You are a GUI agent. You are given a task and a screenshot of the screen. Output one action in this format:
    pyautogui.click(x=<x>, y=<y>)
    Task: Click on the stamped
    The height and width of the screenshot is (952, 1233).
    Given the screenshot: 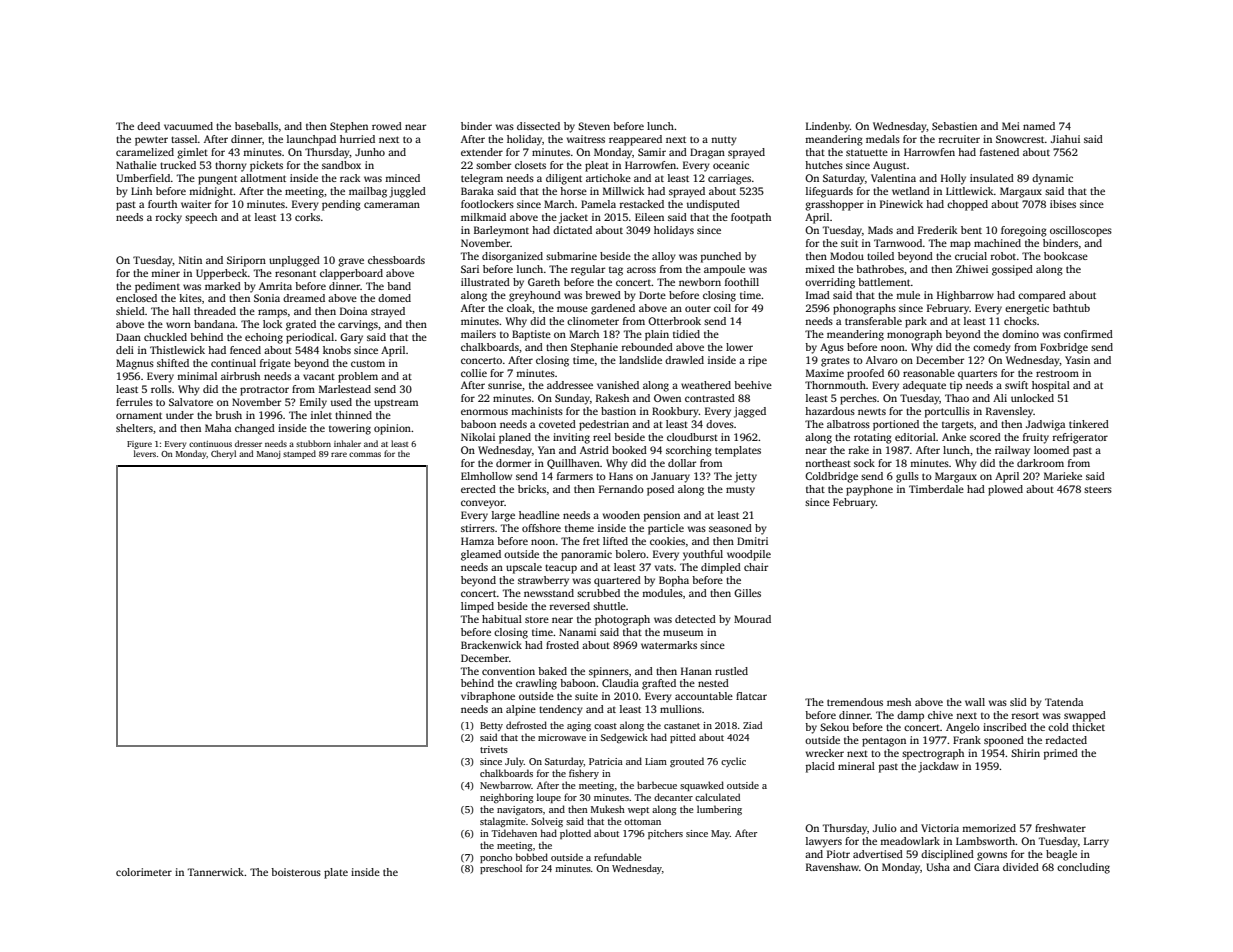 What is the action you would take?
    pyautogui.click(x=299, y=454)
